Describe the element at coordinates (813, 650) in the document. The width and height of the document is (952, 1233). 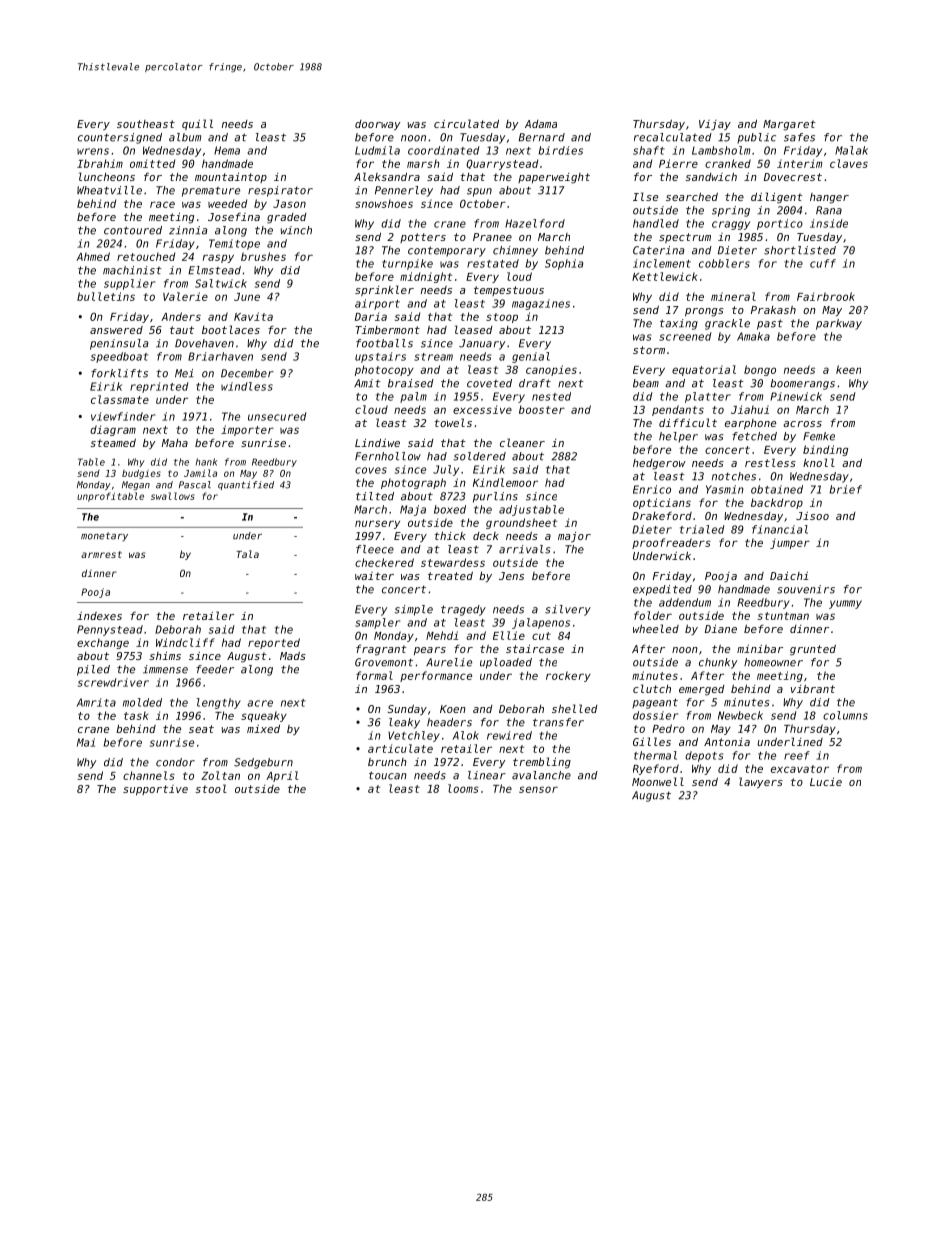
I see `grunted` at that location.
